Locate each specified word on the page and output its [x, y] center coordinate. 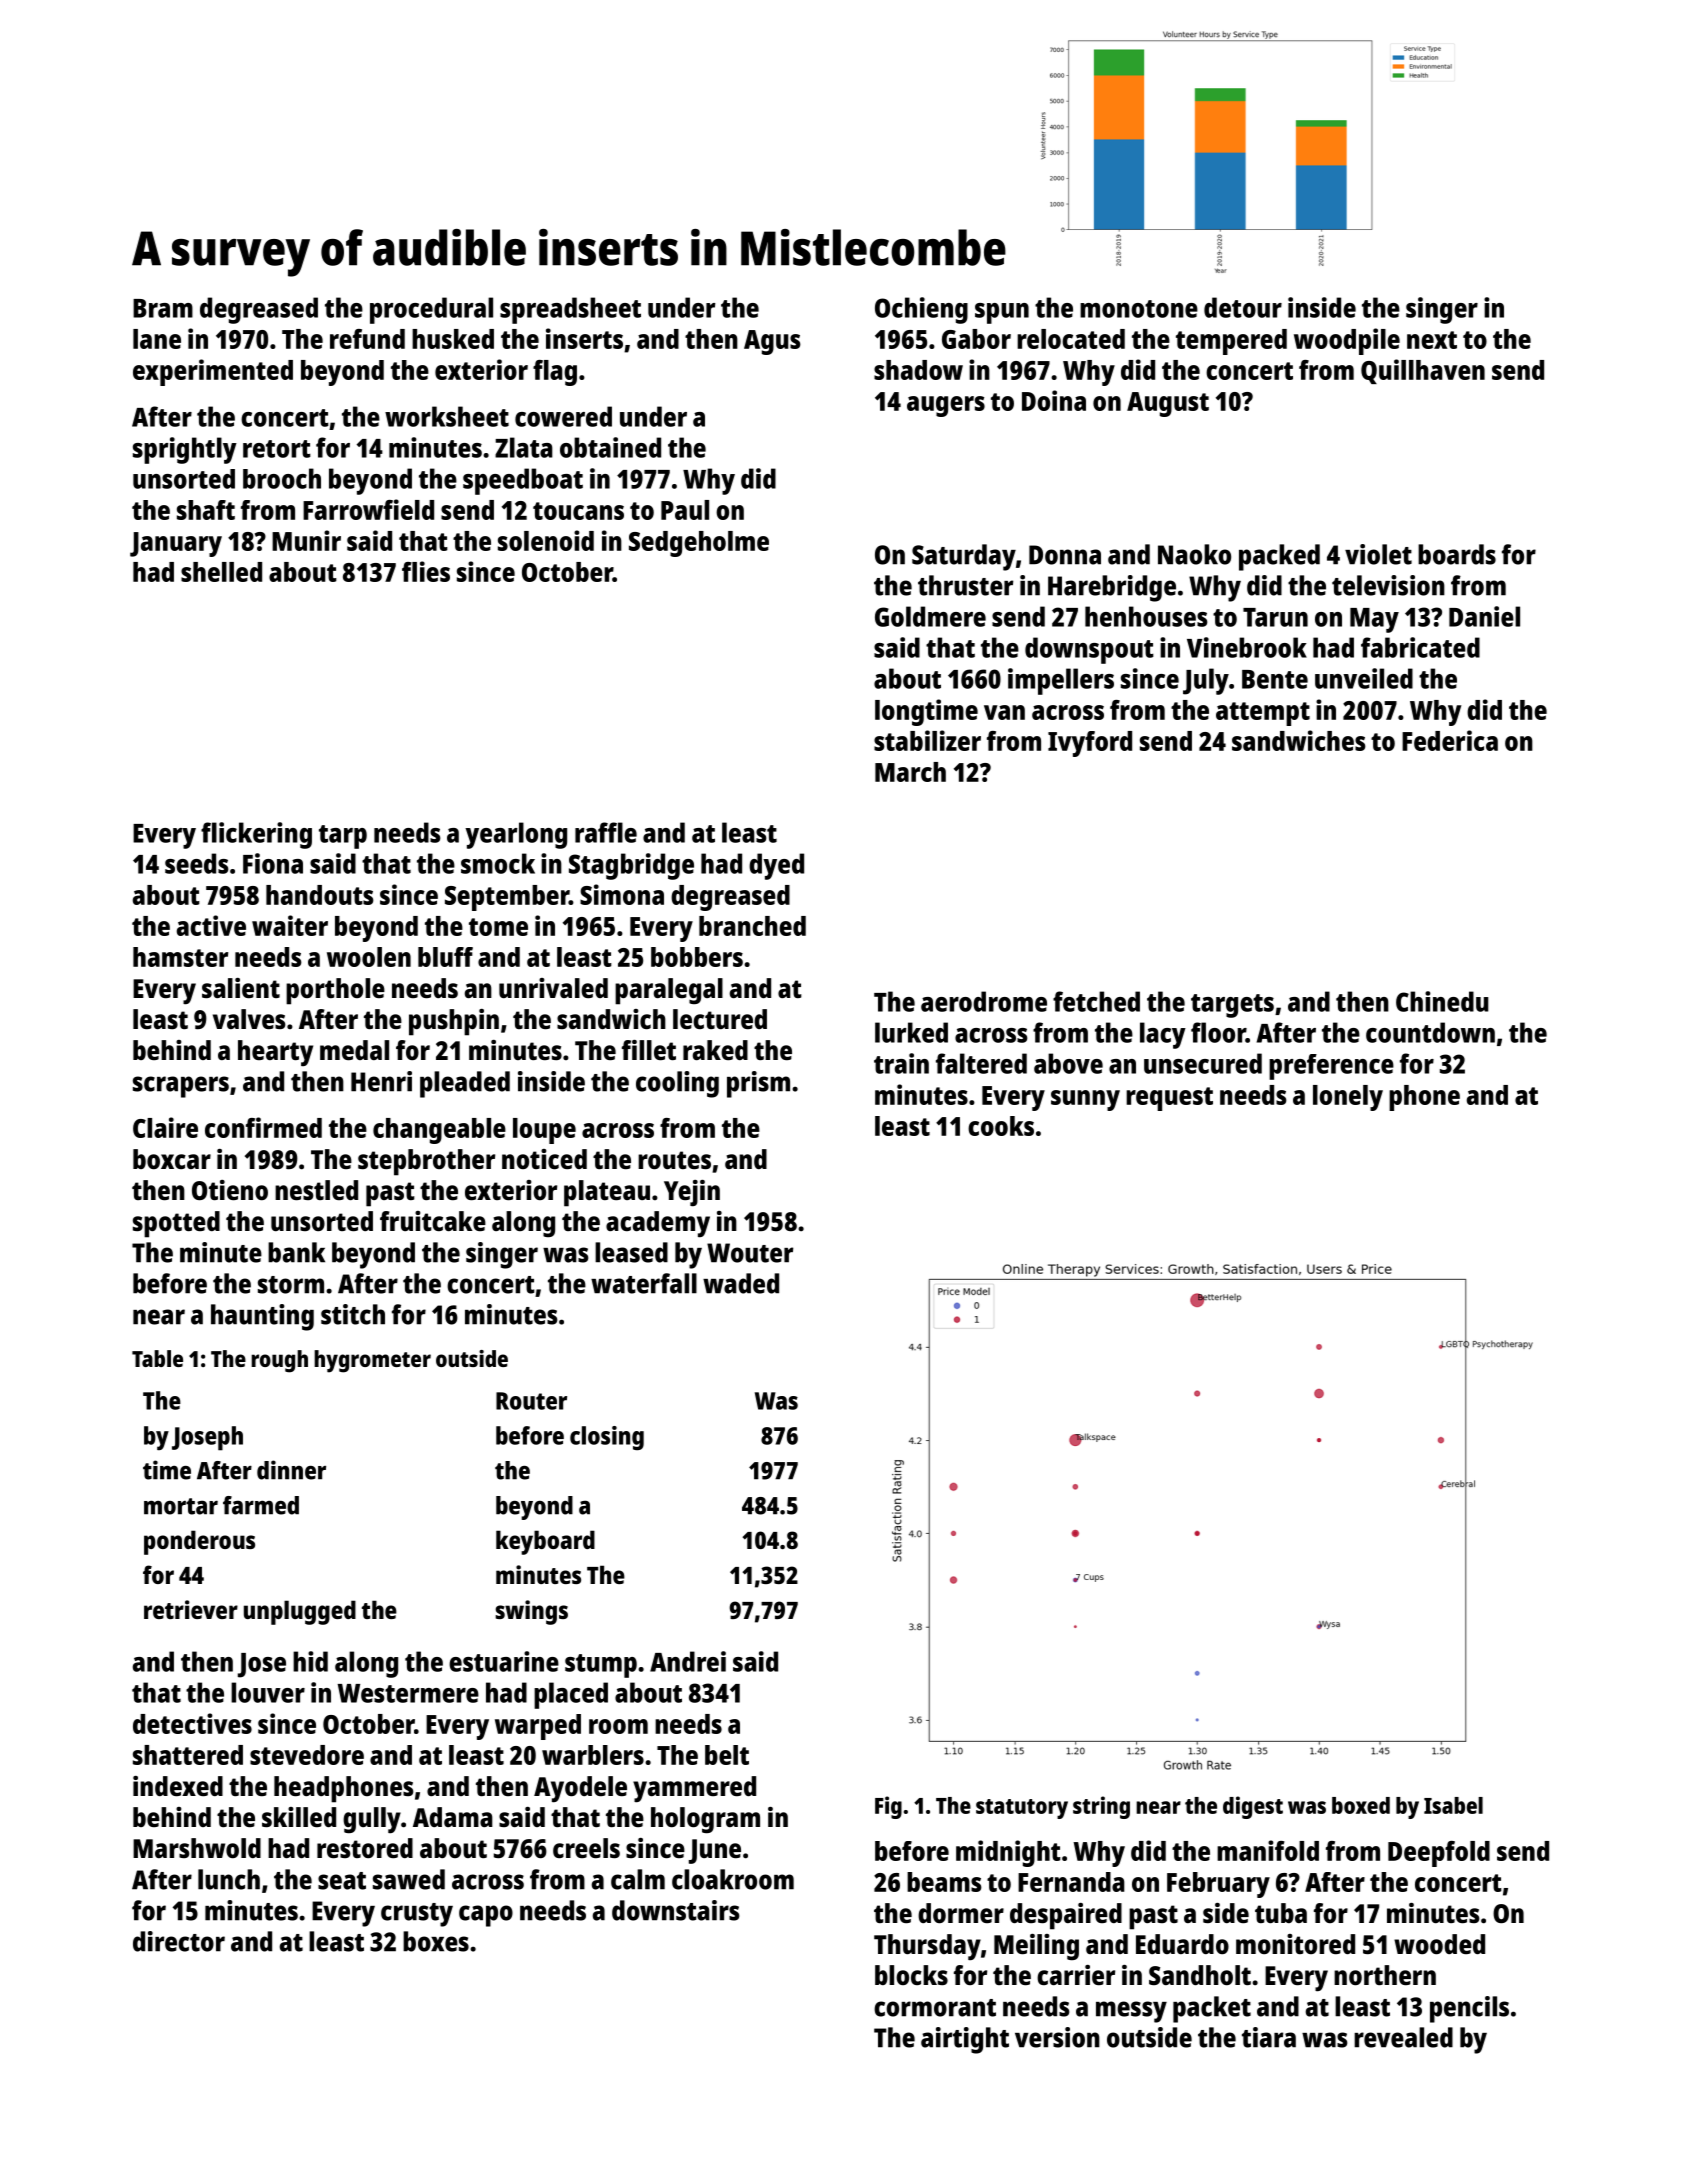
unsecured [1203, 1063]
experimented [213, 372]
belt [727, 1755]
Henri [381, 1081]
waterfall [644, 1283]
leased [631, 1252]
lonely [1348, 1098]
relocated [1071, 339]
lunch [229, 1879]
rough [279, 1361]
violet [1378, 554]
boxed [1361, 1805]
